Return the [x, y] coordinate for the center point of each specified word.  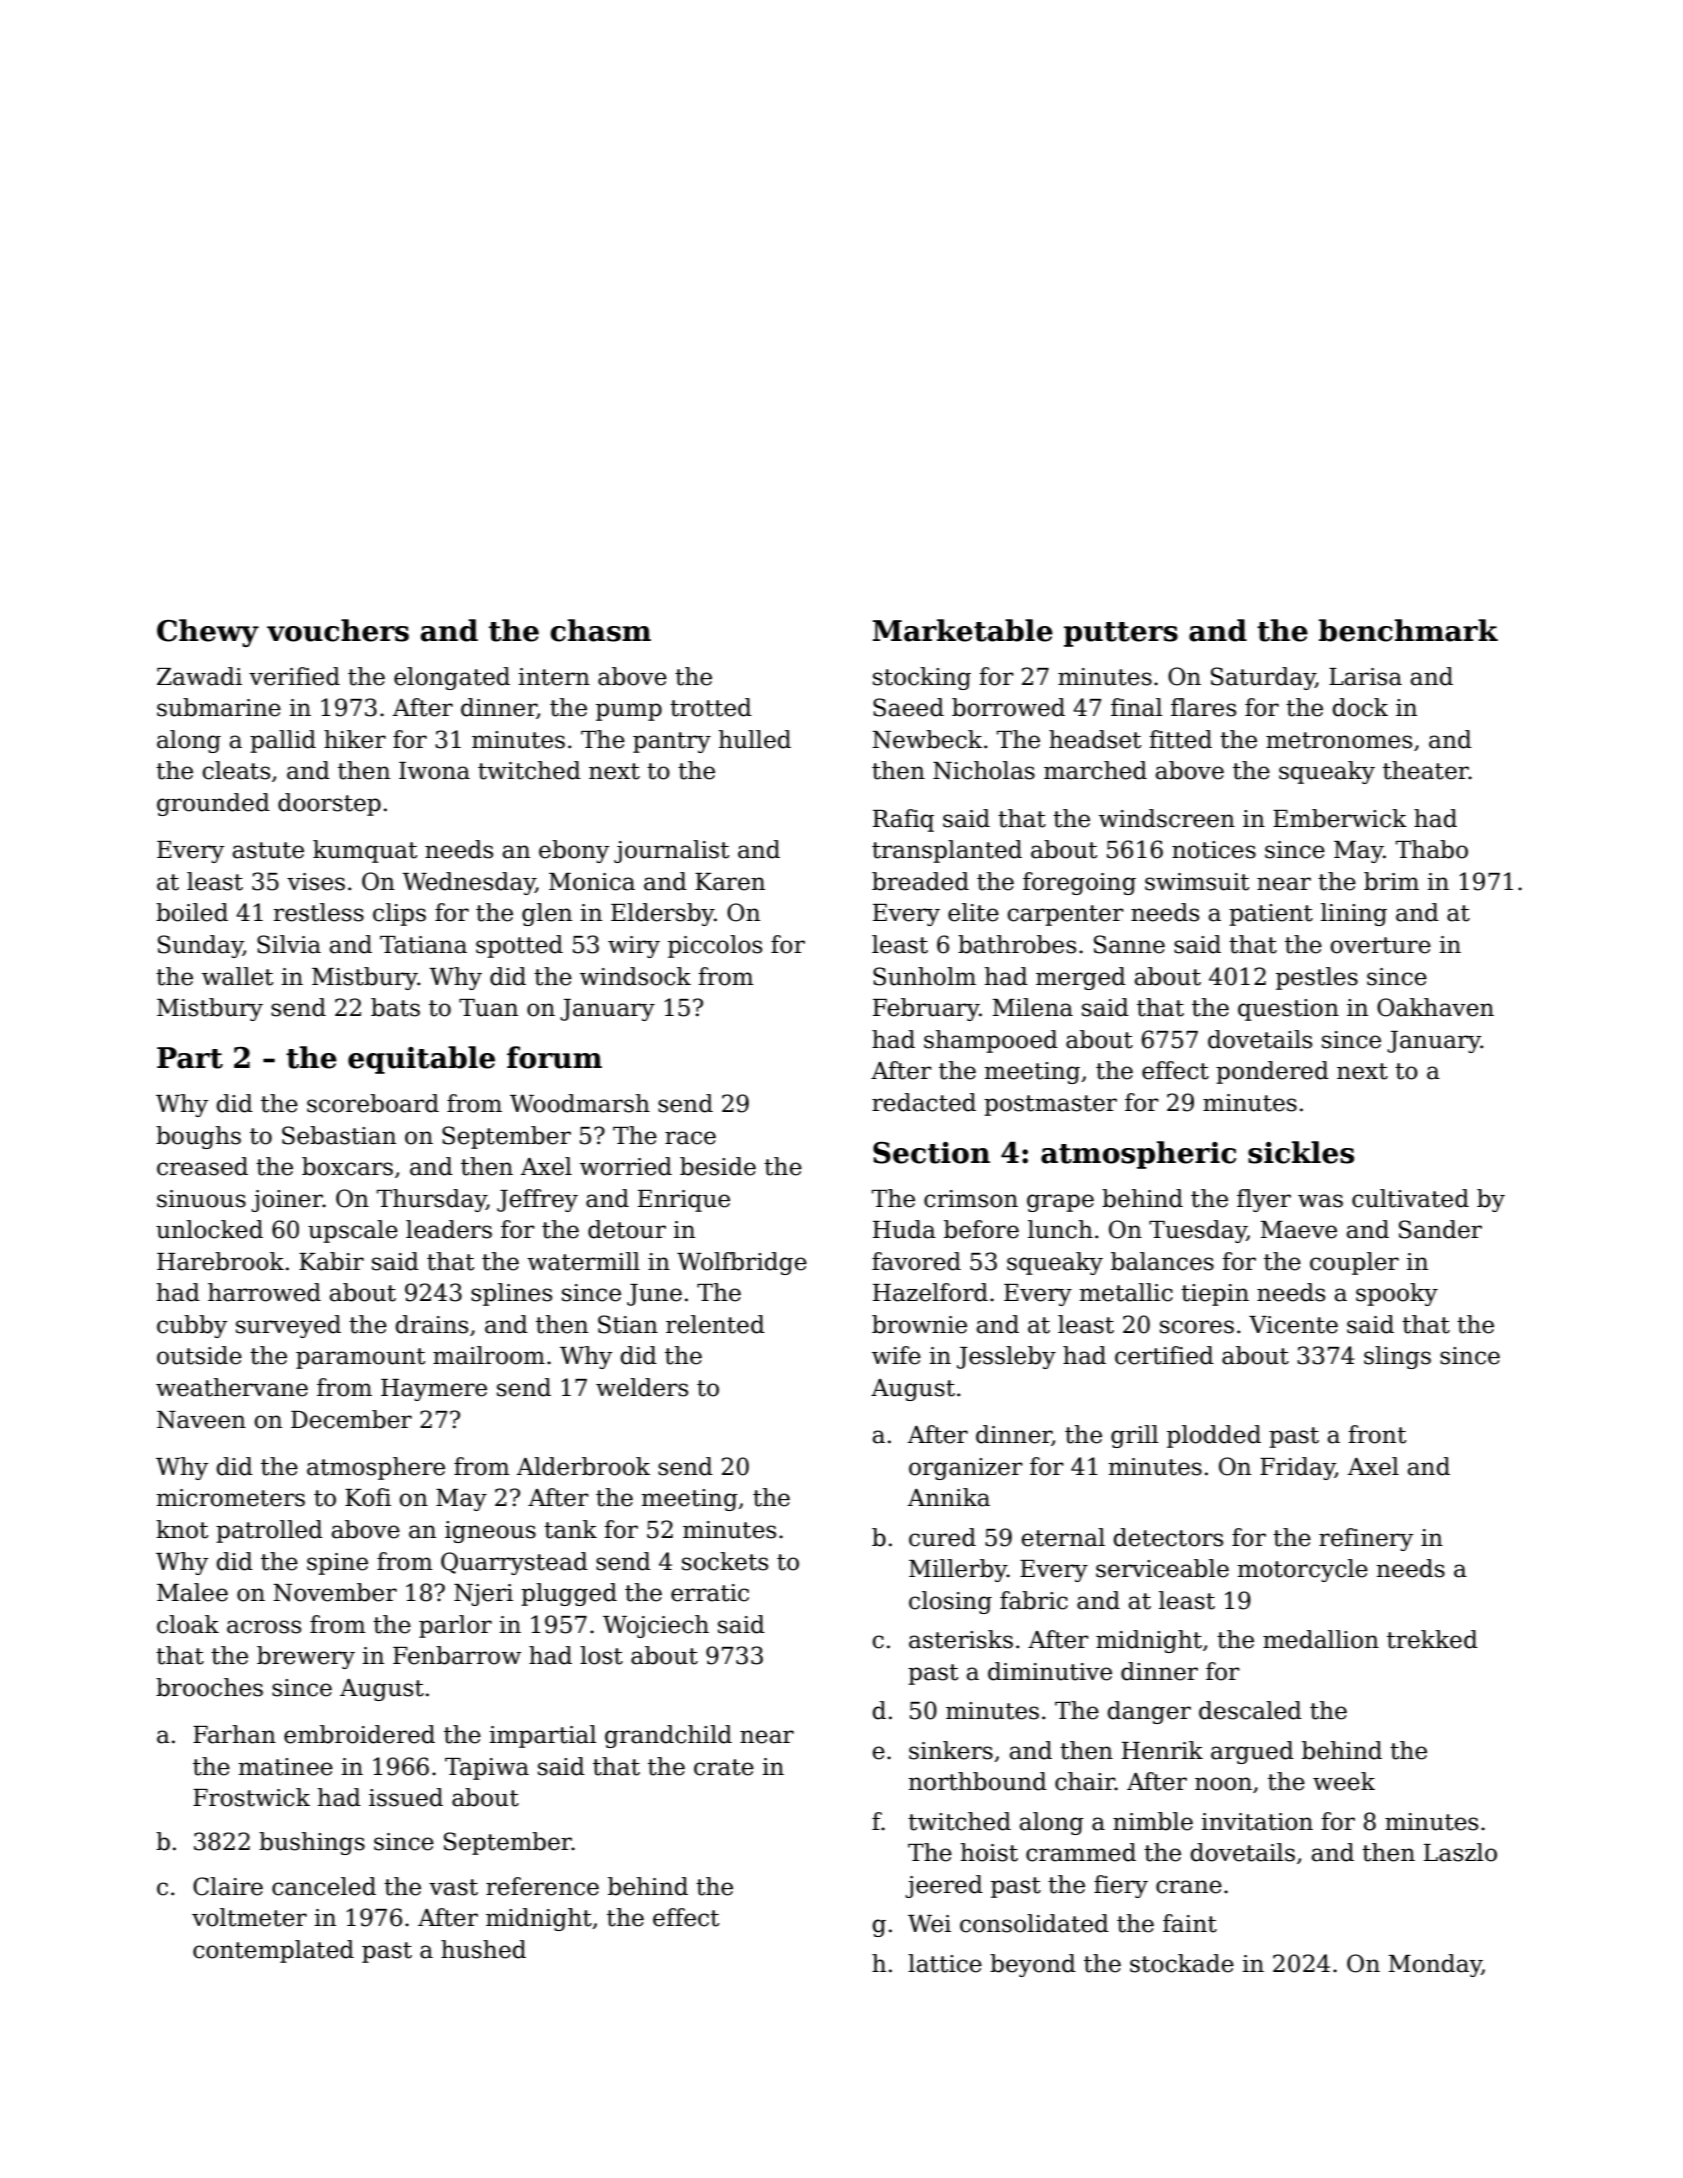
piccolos [715, 946]
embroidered [359, 1734]
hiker [355, 739]
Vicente [1293, 1325]
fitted [1180, 739]
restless [318, 912]
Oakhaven [1435, 1007]
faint [1190, 1923]
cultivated [1410, 1198]
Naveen [201, 1420]
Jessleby [1006, 1357]
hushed [483, 1949]
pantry [672, 742]
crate [724, 1767]
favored [916, 1261]
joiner [287, 1201]
